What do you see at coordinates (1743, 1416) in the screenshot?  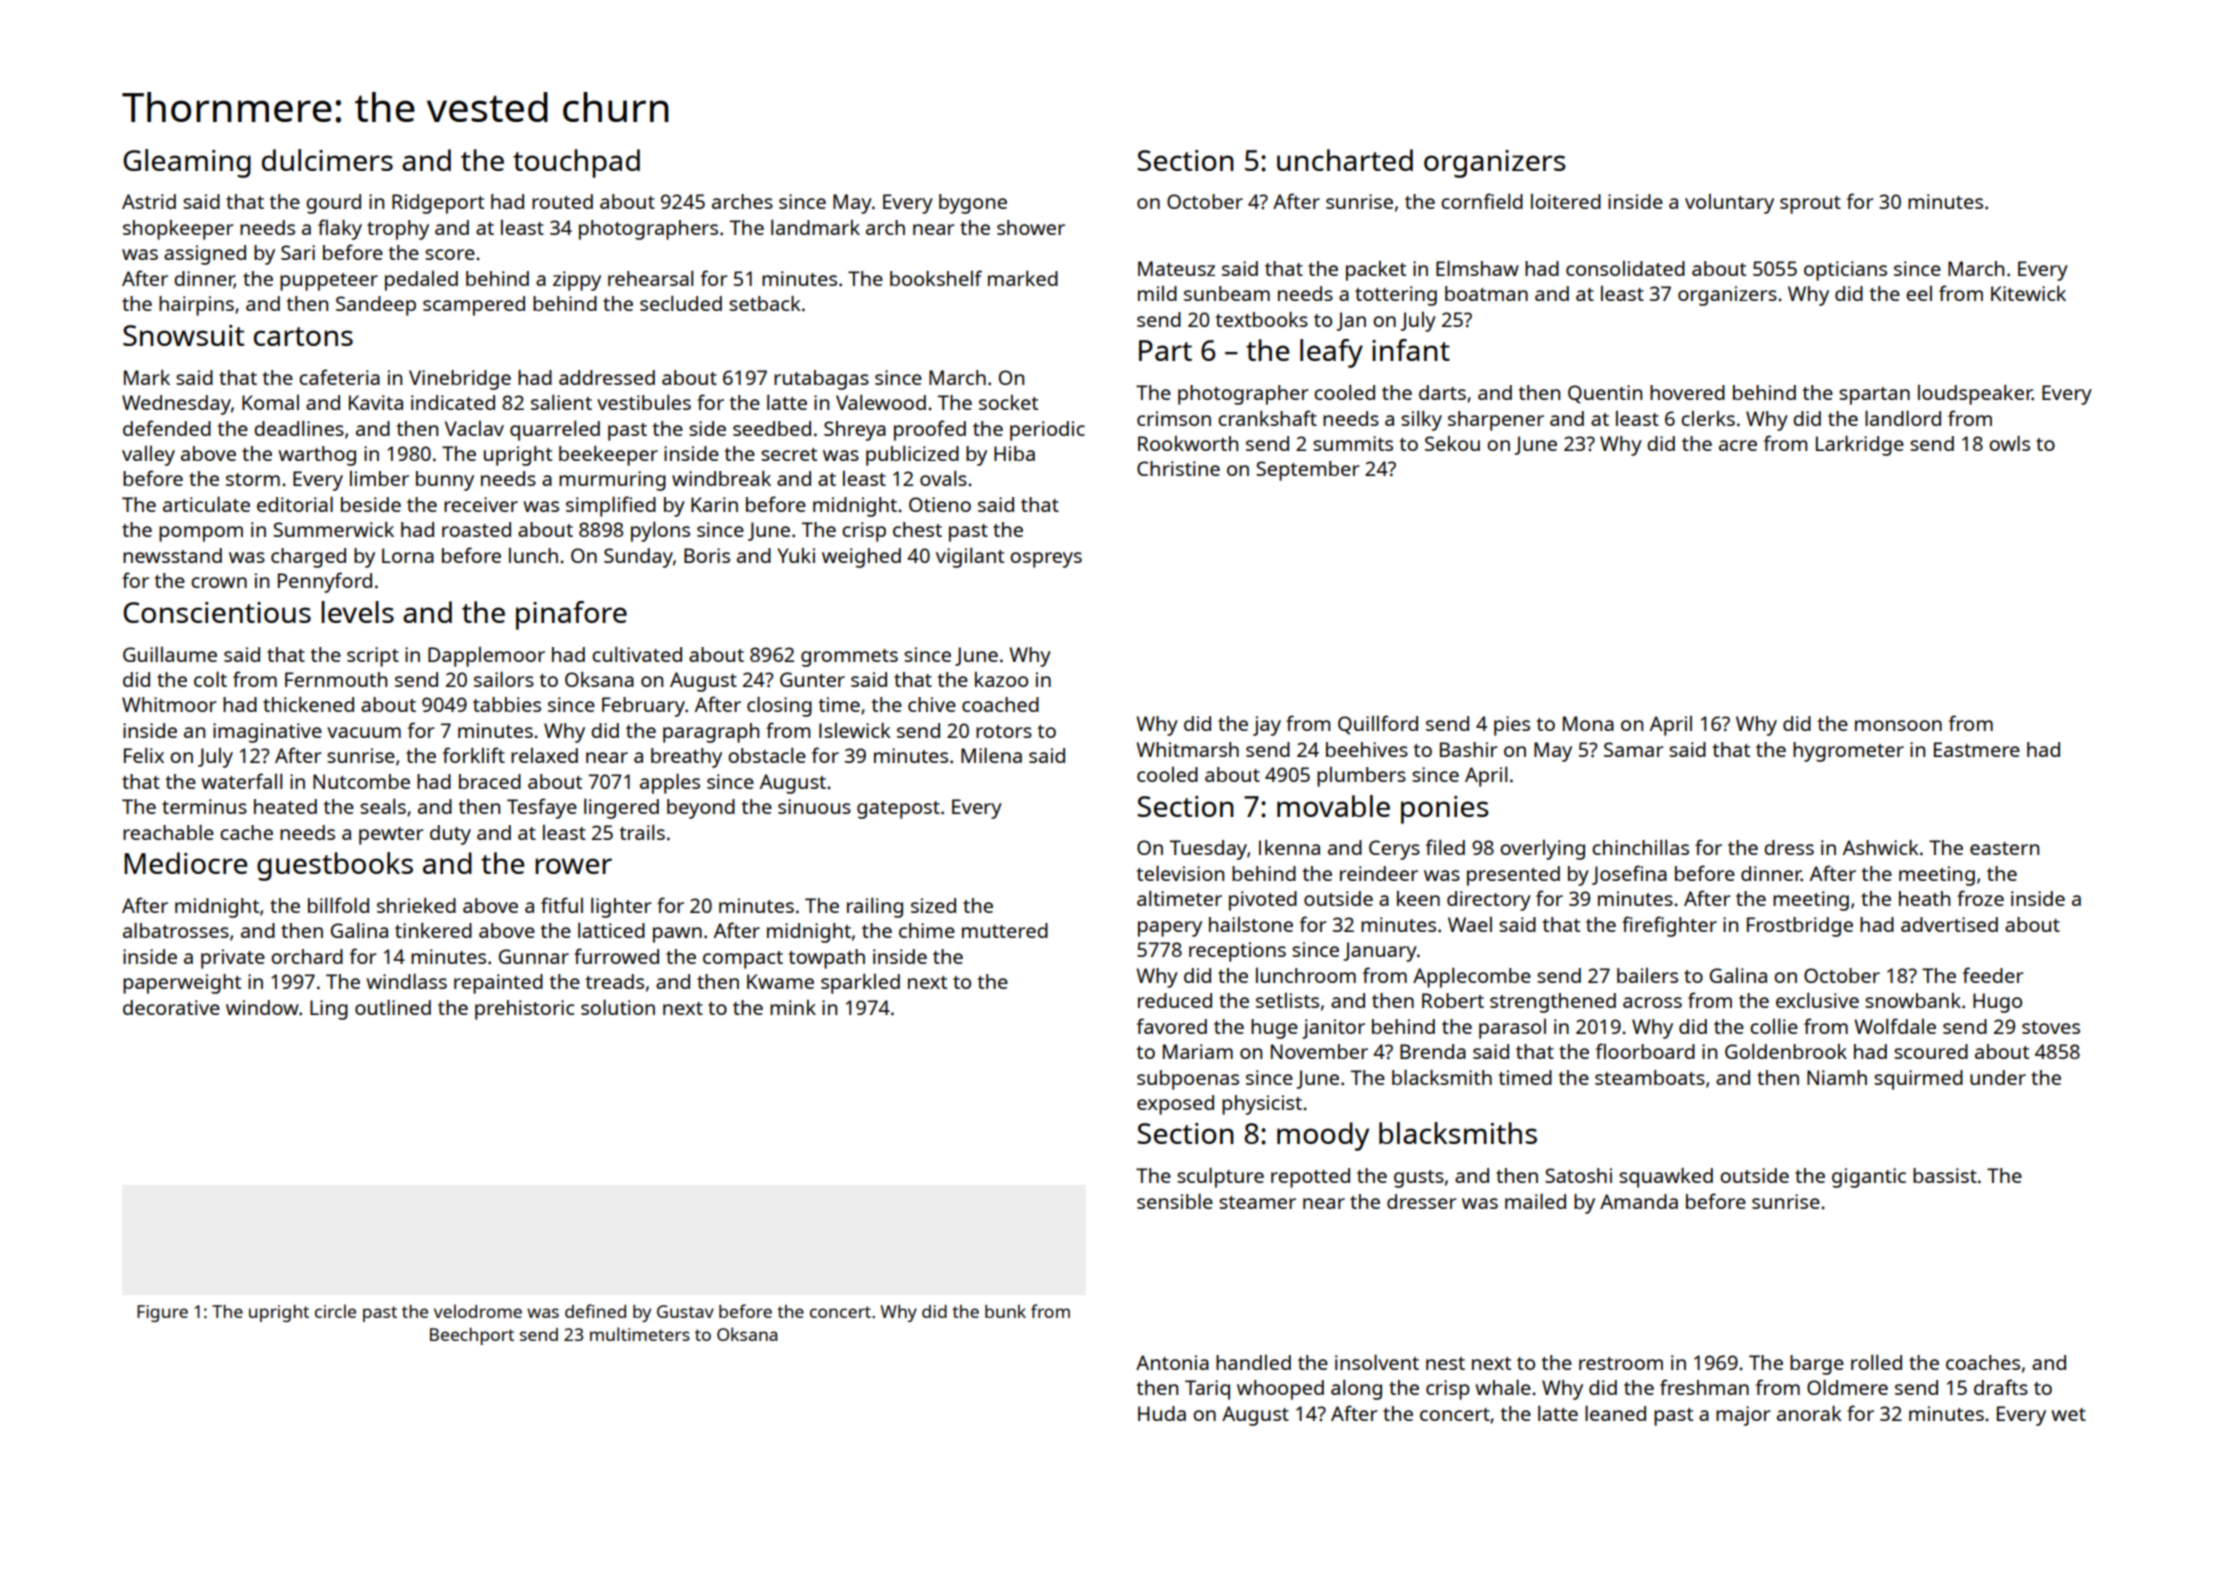 I see `major` at bounding box center [1743, 1416].
